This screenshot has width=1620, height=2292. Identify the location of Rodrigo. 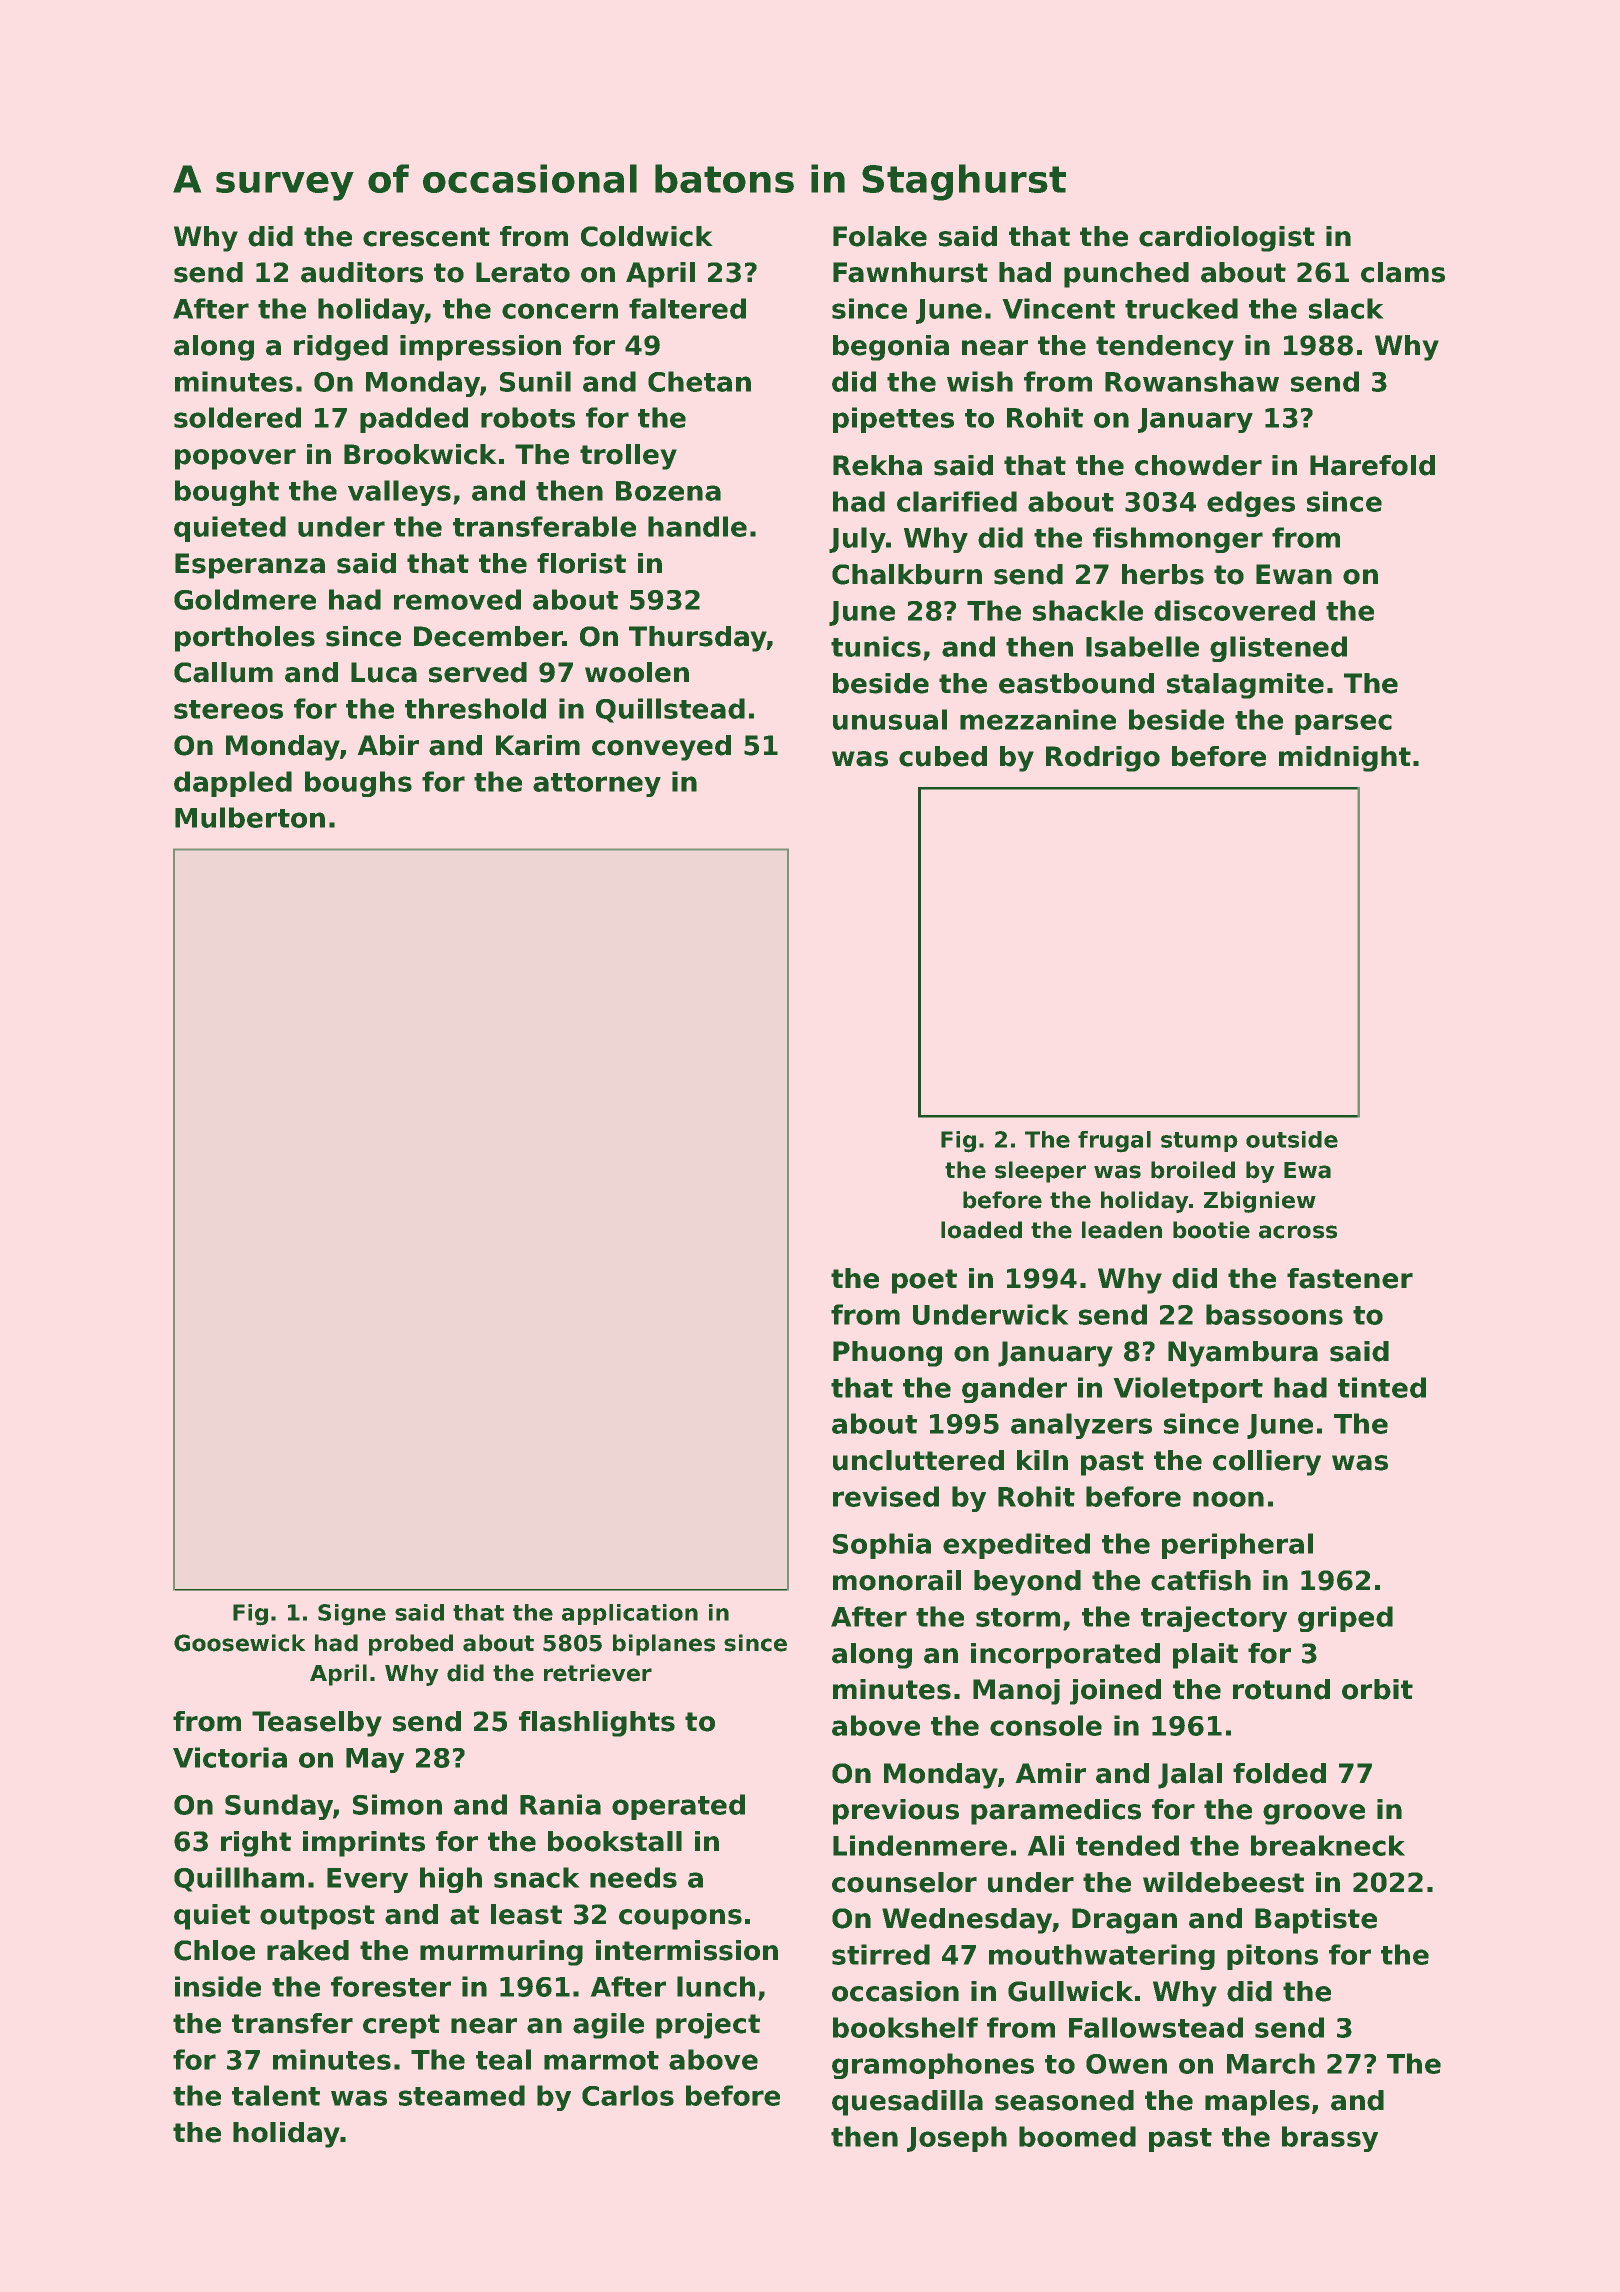
(1103, 759).
